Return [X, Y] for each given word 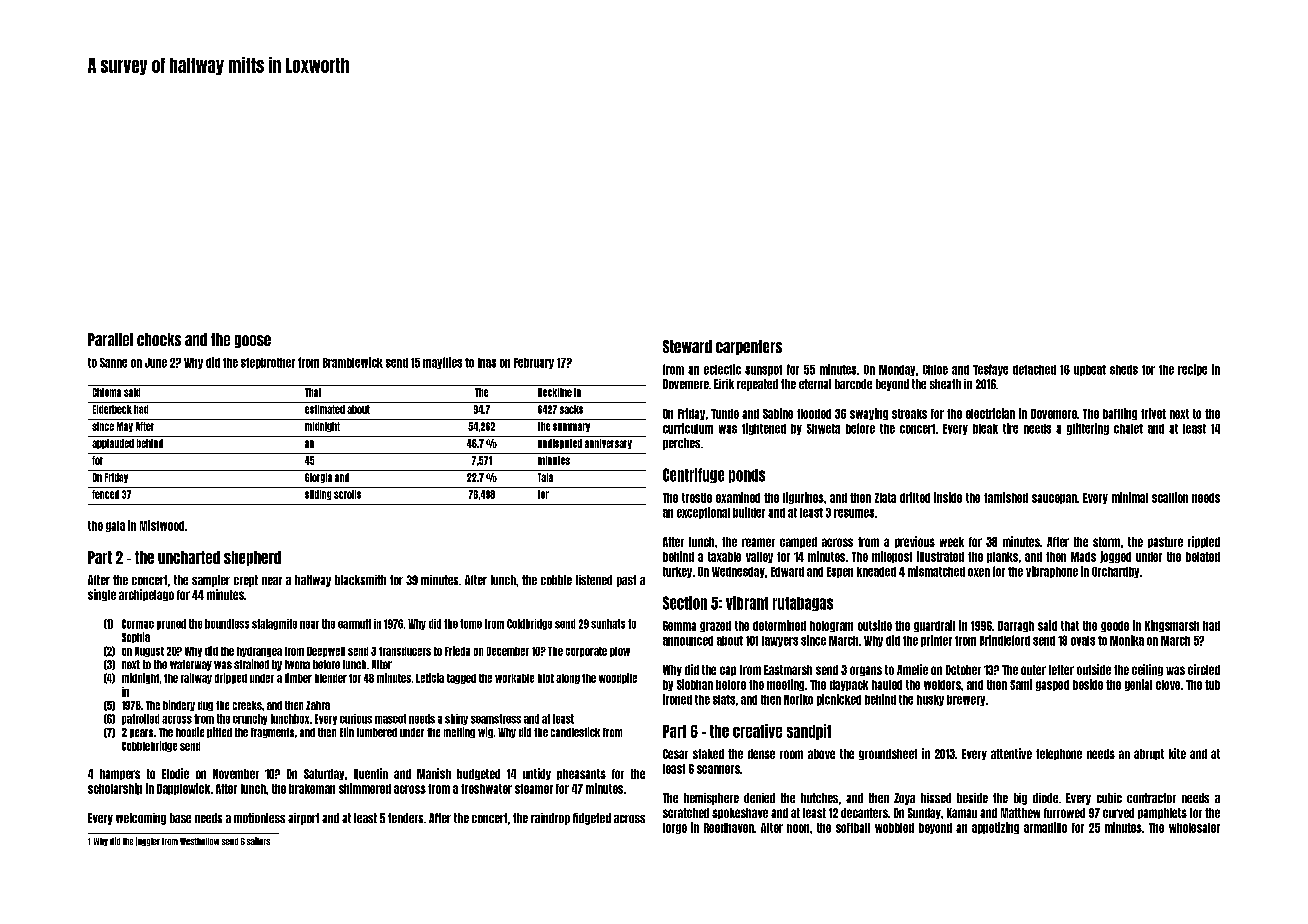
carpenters [749, 347]
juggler [148, 841]
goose [253, 341]
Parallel [110, 339]
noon [798, 828]
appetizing [995, 828]
